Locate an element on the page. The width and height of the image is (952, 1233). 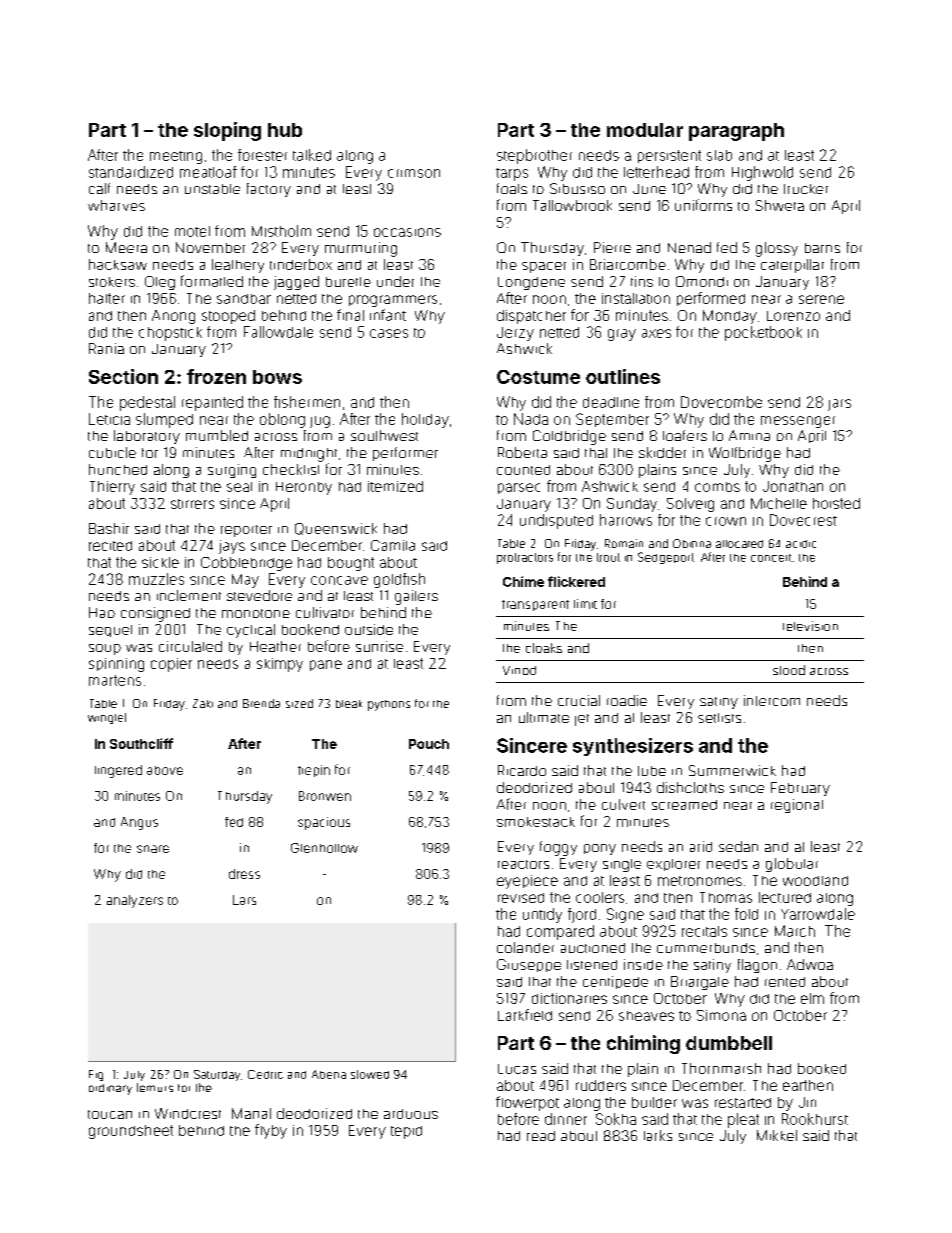
limit is located at coordinates (585, 604).
